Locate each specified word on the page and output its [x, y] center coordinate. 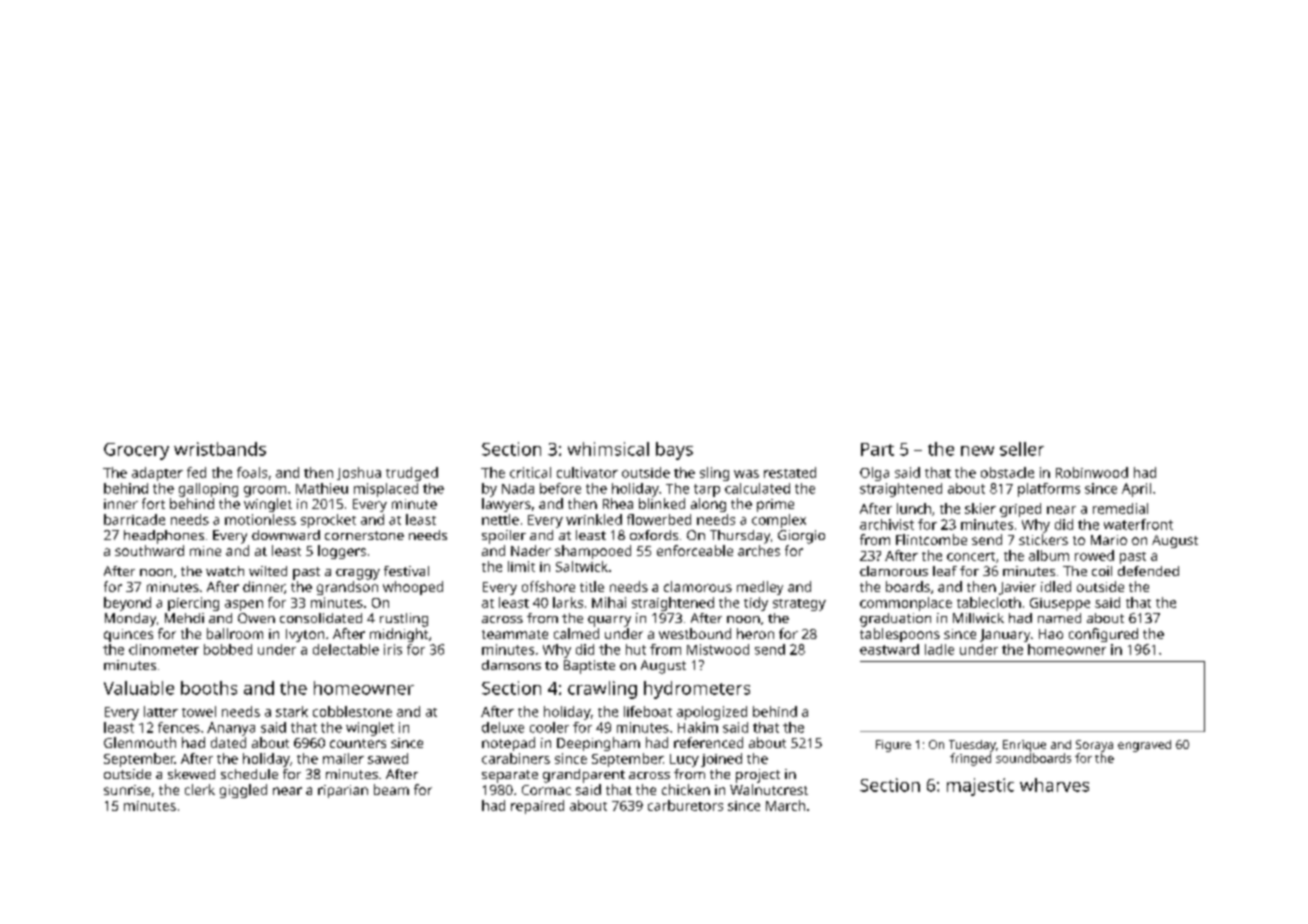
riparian [343, 791]
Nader [531, 550]
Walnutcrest [769, 789]
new [977, 451]
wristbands [220, 449]
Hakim [698, 727]
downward [286, 535]
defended [1148, 571]
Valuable [139, 688]
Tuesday [972, 746]
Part [877, 449]
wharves [1054, 785]
